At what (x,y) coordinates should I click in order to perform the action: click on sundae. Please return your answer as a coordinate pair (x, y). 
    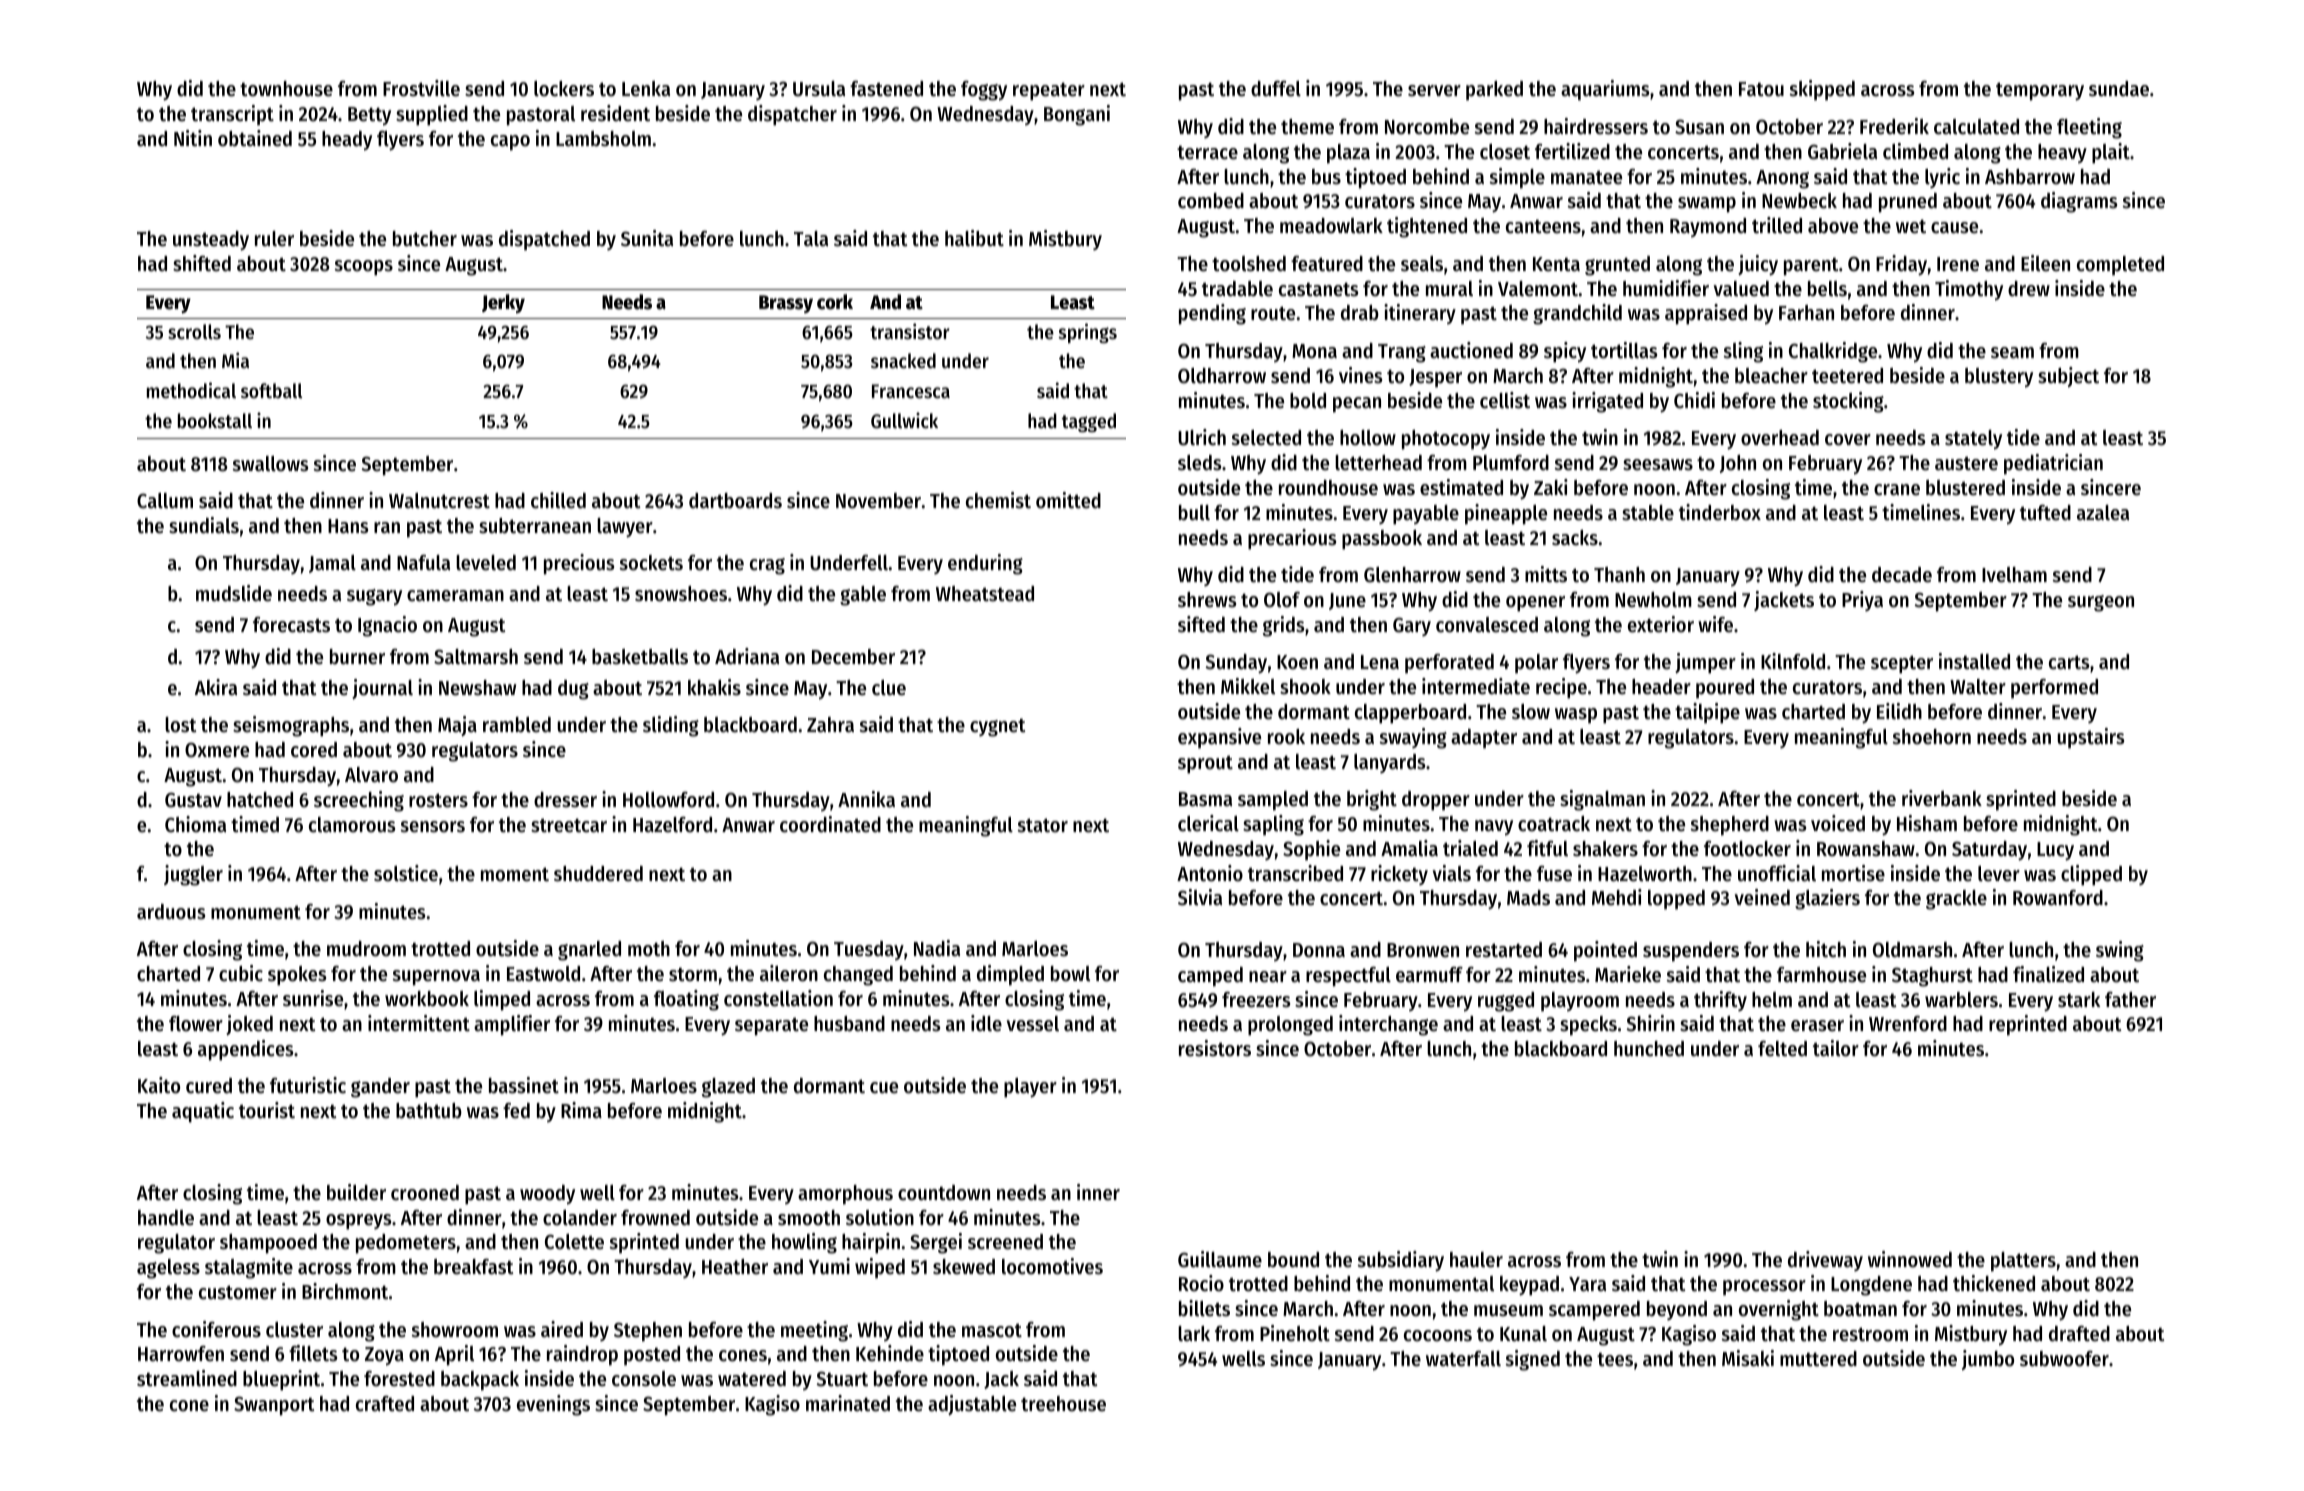
    Looking at the image, I should click on (2119, 89).
